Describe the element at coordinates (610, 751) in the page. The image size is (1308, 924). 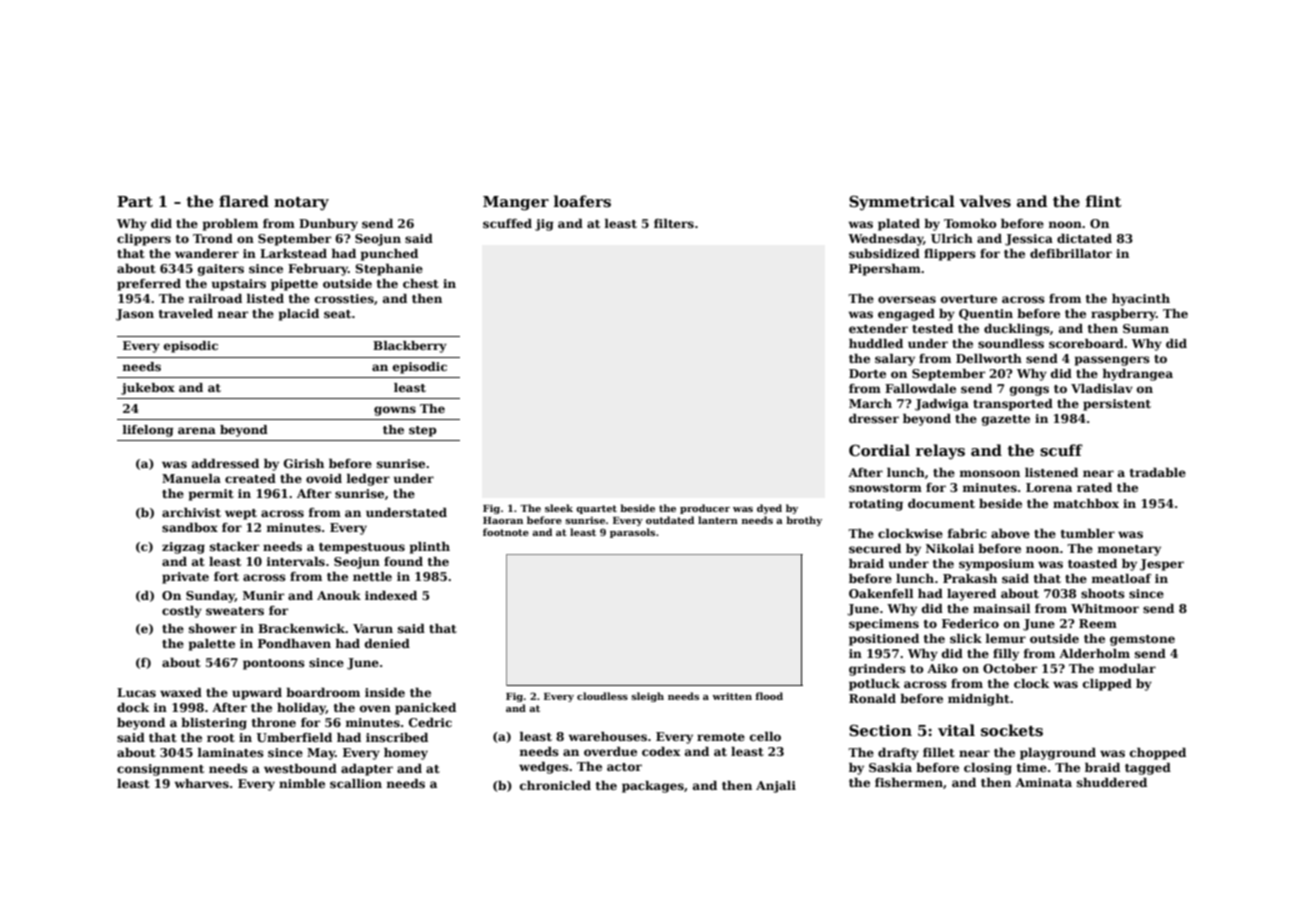
I see `overdue` at that location.
